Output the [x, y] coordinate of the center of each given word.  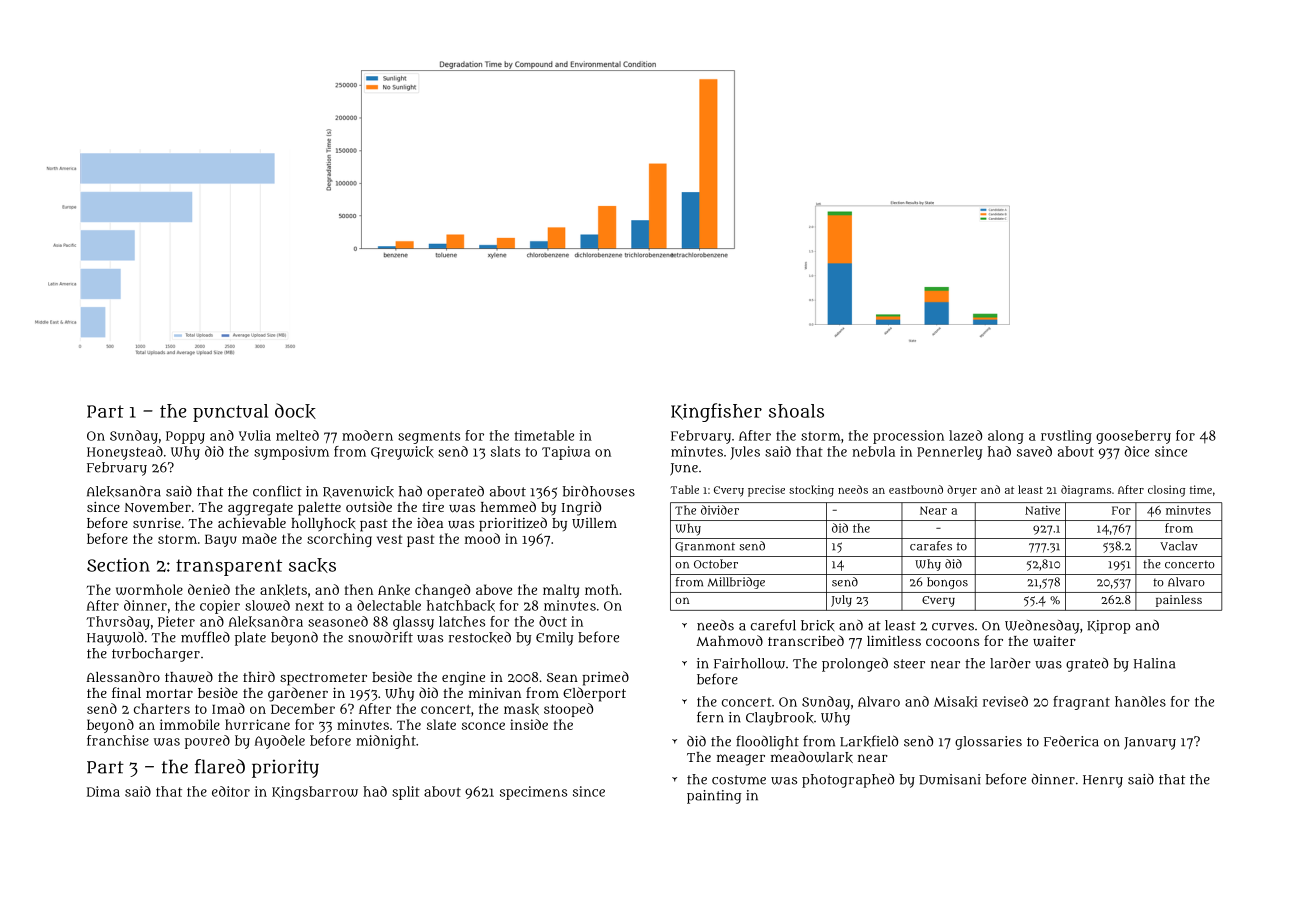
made [259, 538]
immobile [190, 724]
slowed [267, 605]
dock [295, 411]
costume [739, 780]
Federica [1071, 741]
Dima [103, 791]
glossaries [988, 743]
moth [602, 589]
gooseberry [1133, 437]
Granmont [705, 547]
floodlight [767, 742]
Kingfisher [716, 412]
